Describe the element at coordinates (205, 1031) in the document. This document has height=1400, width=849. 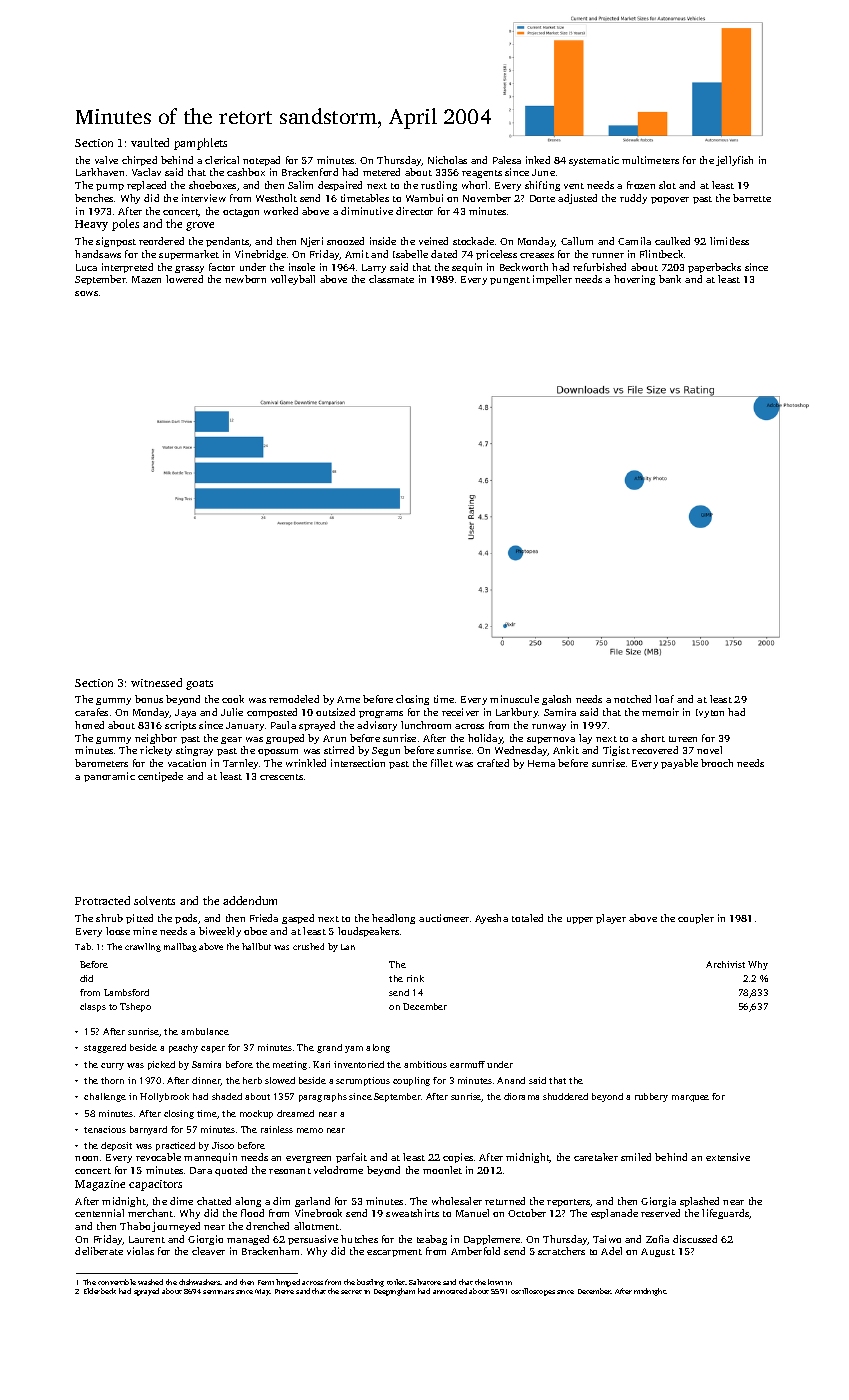
I see `ambulance` at that location.
